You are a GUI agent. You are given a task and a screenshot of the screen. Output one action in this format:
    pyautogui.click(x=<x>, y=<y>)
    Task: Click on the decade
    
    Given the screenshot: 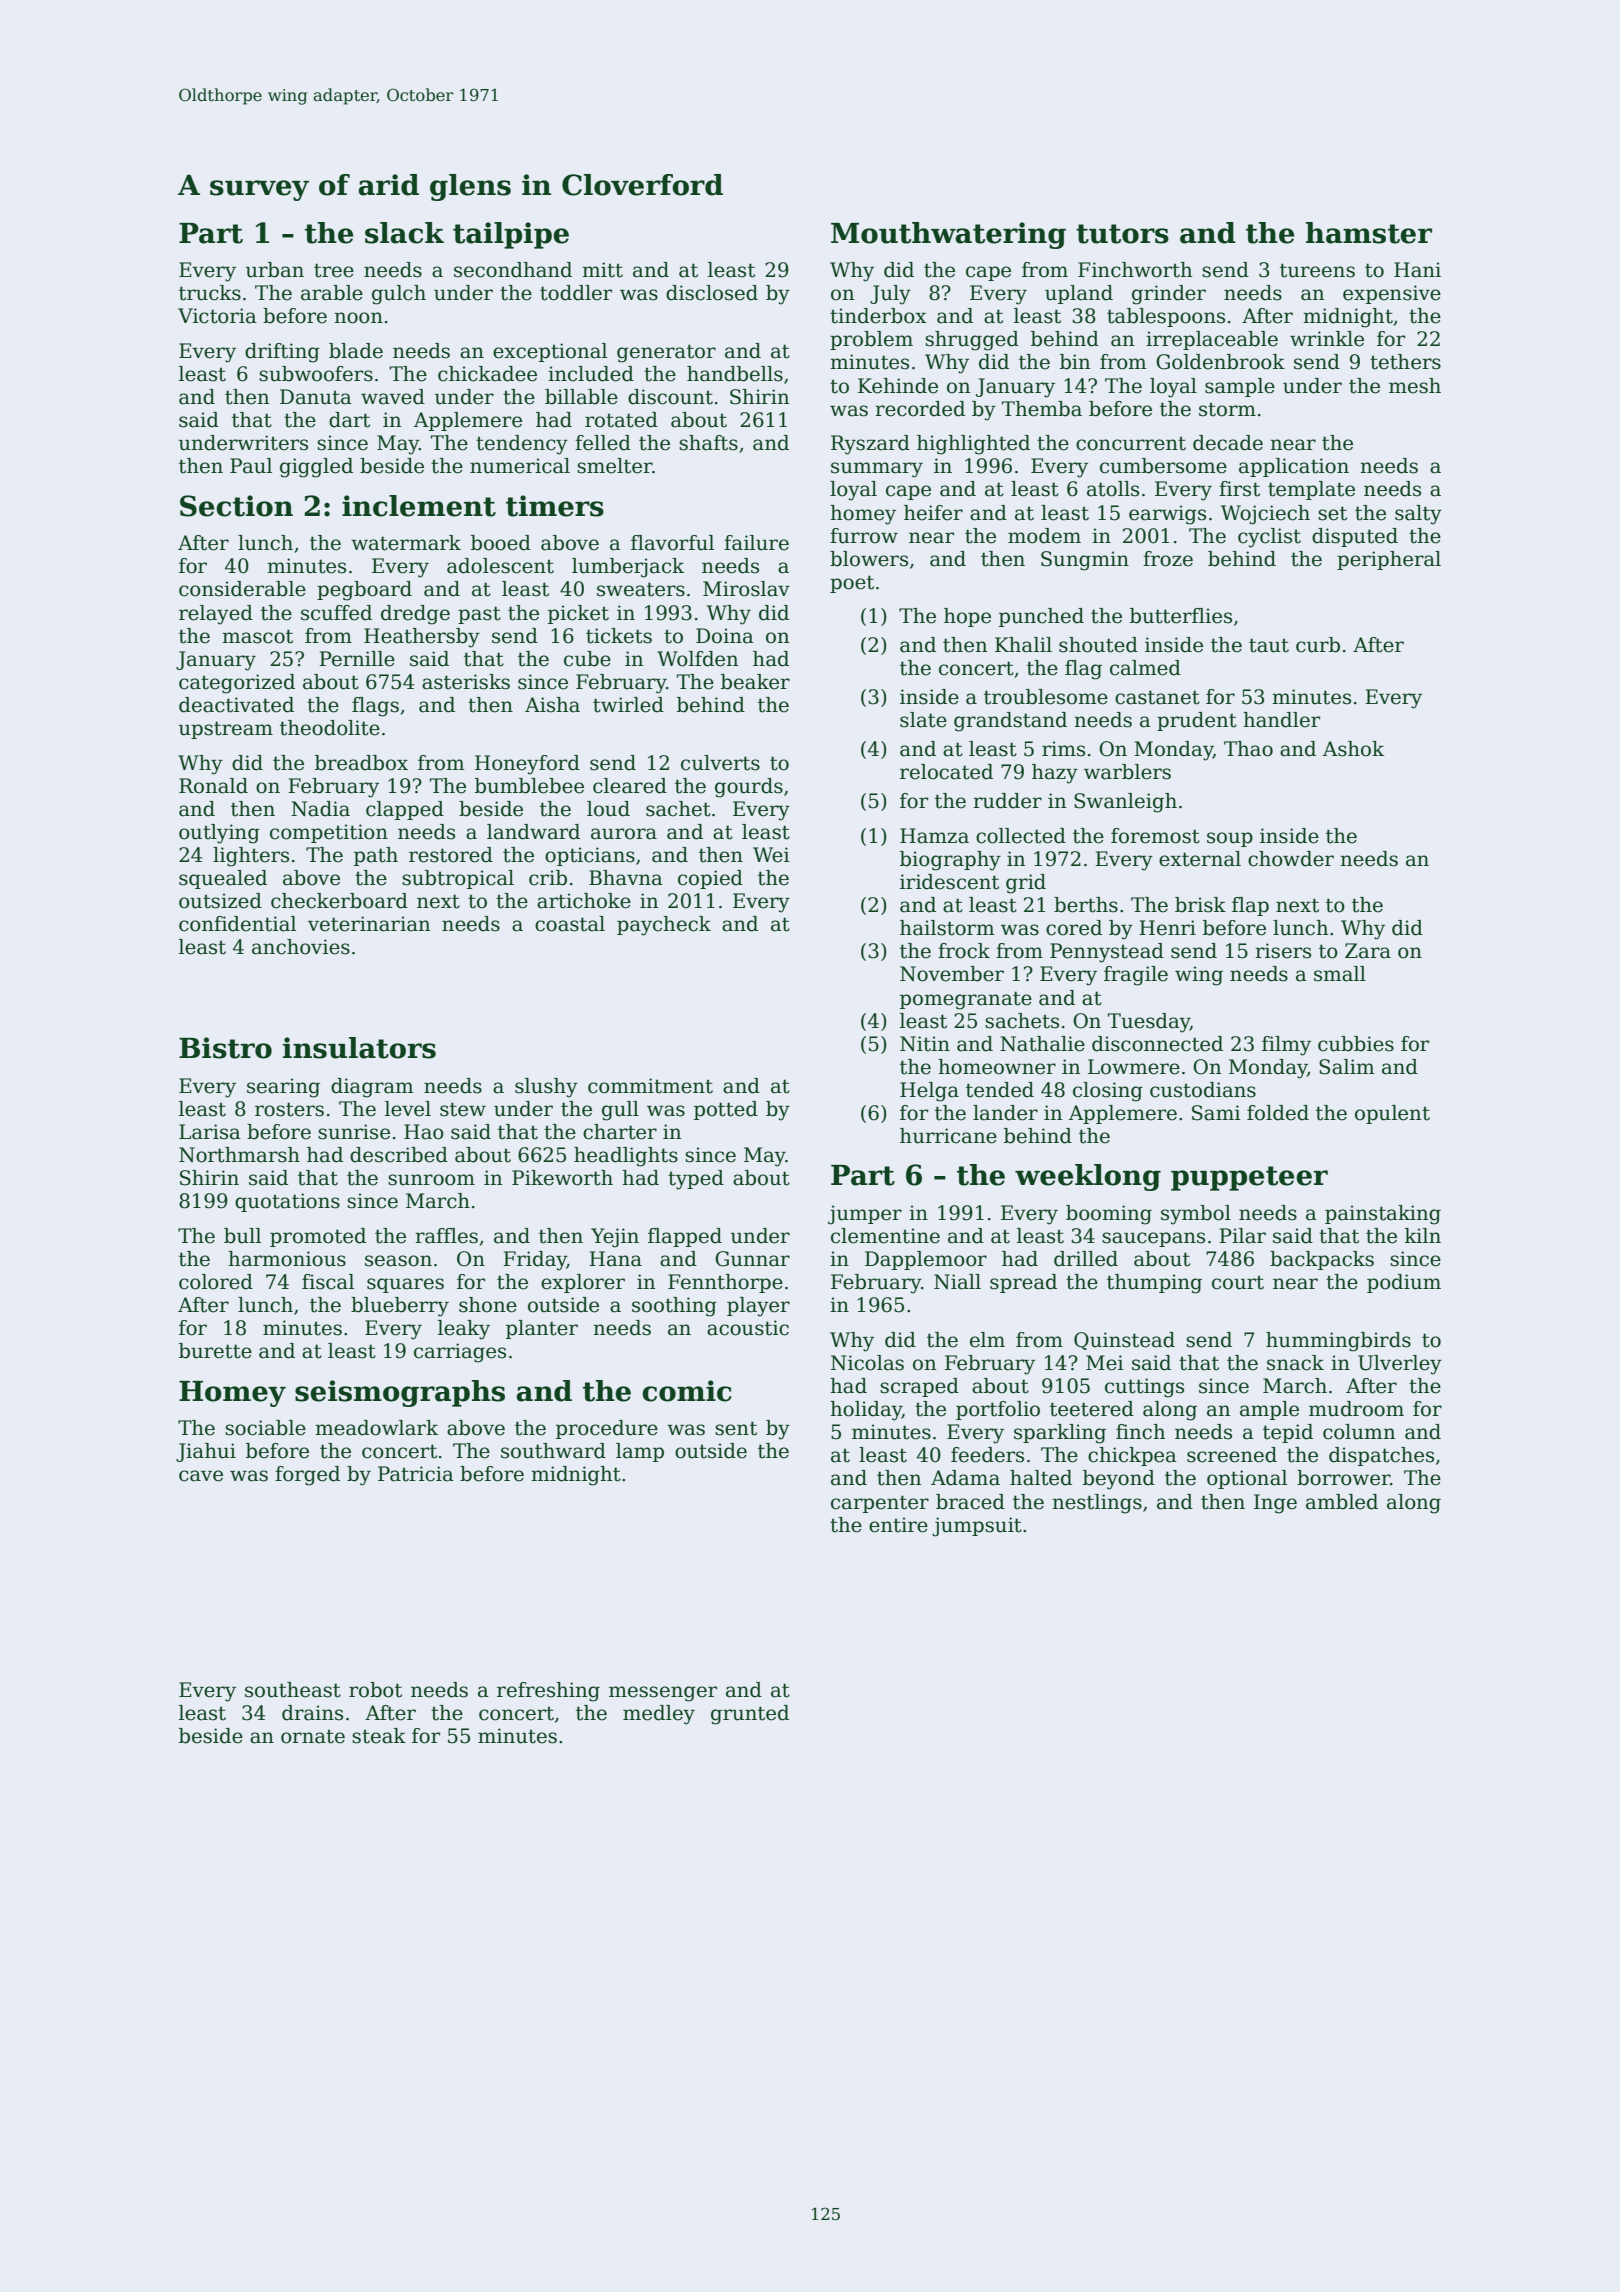 What is the action you would take?
    pyautogui.click(x=1228, y=443)
